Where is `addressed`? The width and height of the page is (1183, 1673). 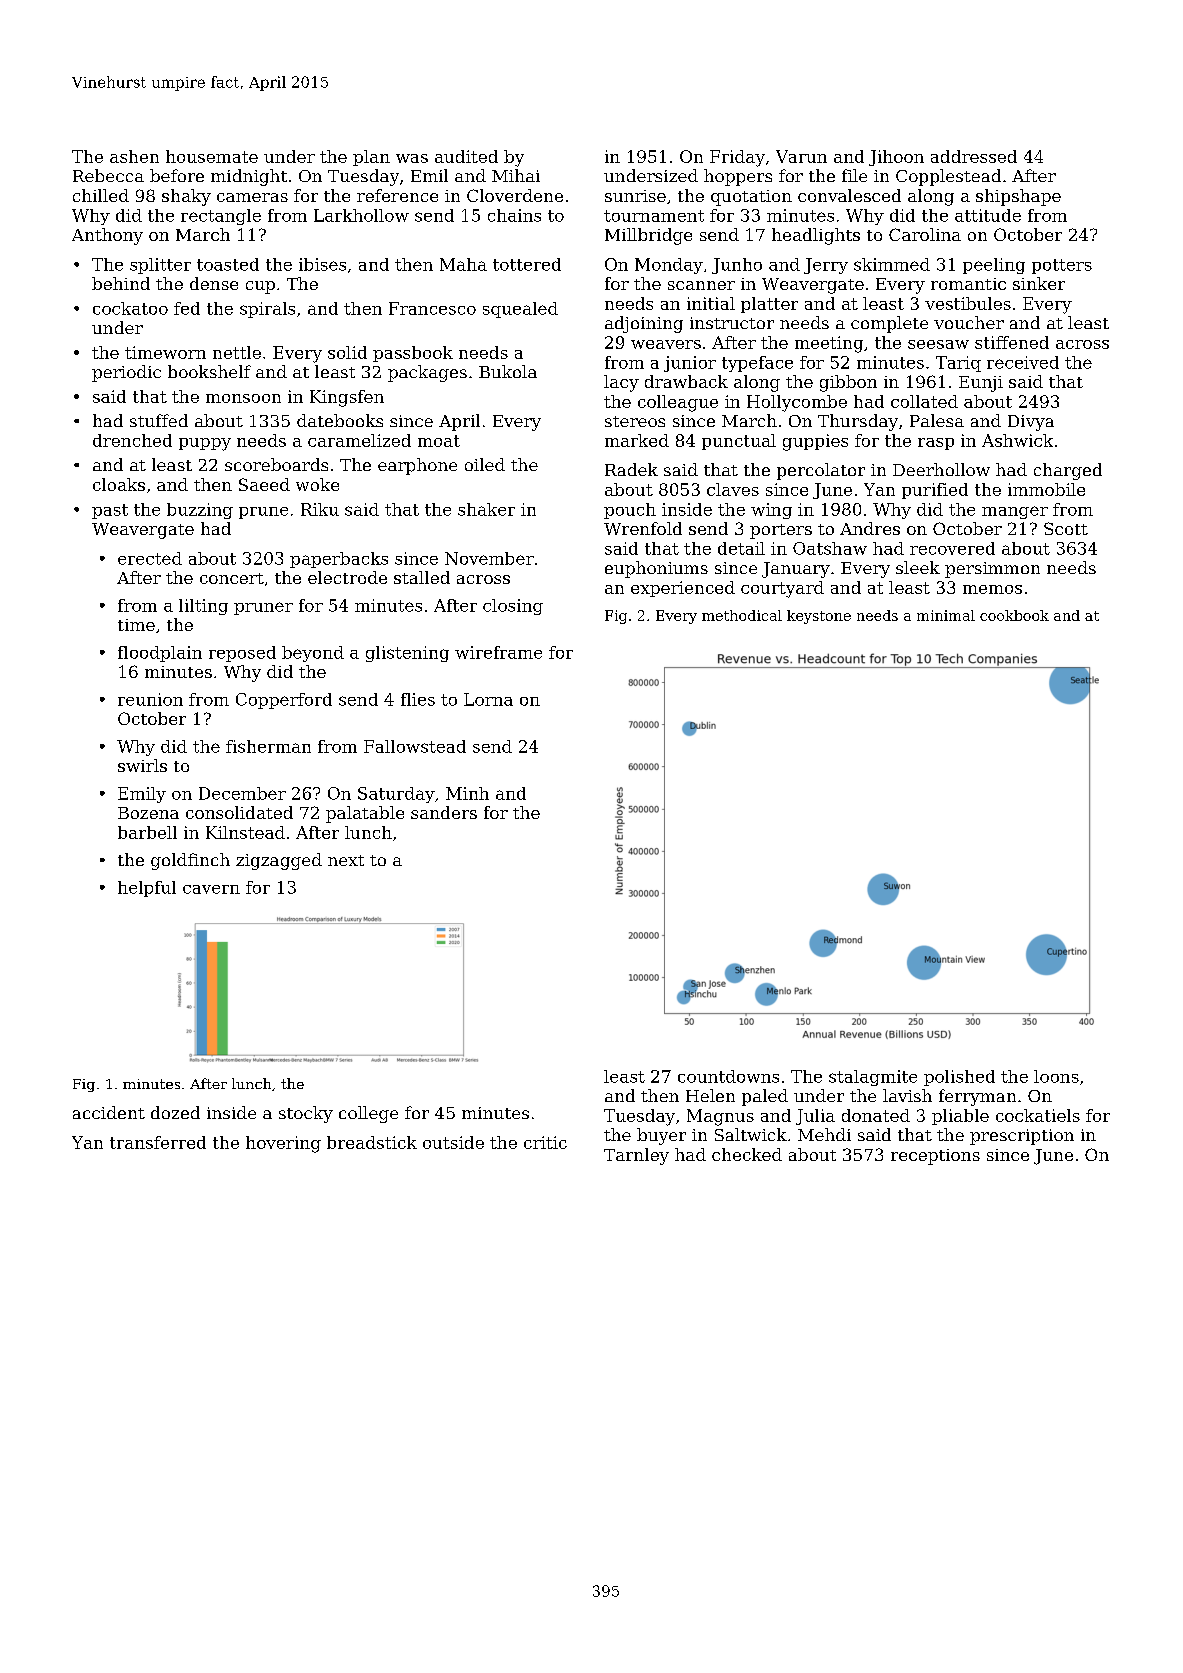 addressed is located at coordinates (974, 156).
